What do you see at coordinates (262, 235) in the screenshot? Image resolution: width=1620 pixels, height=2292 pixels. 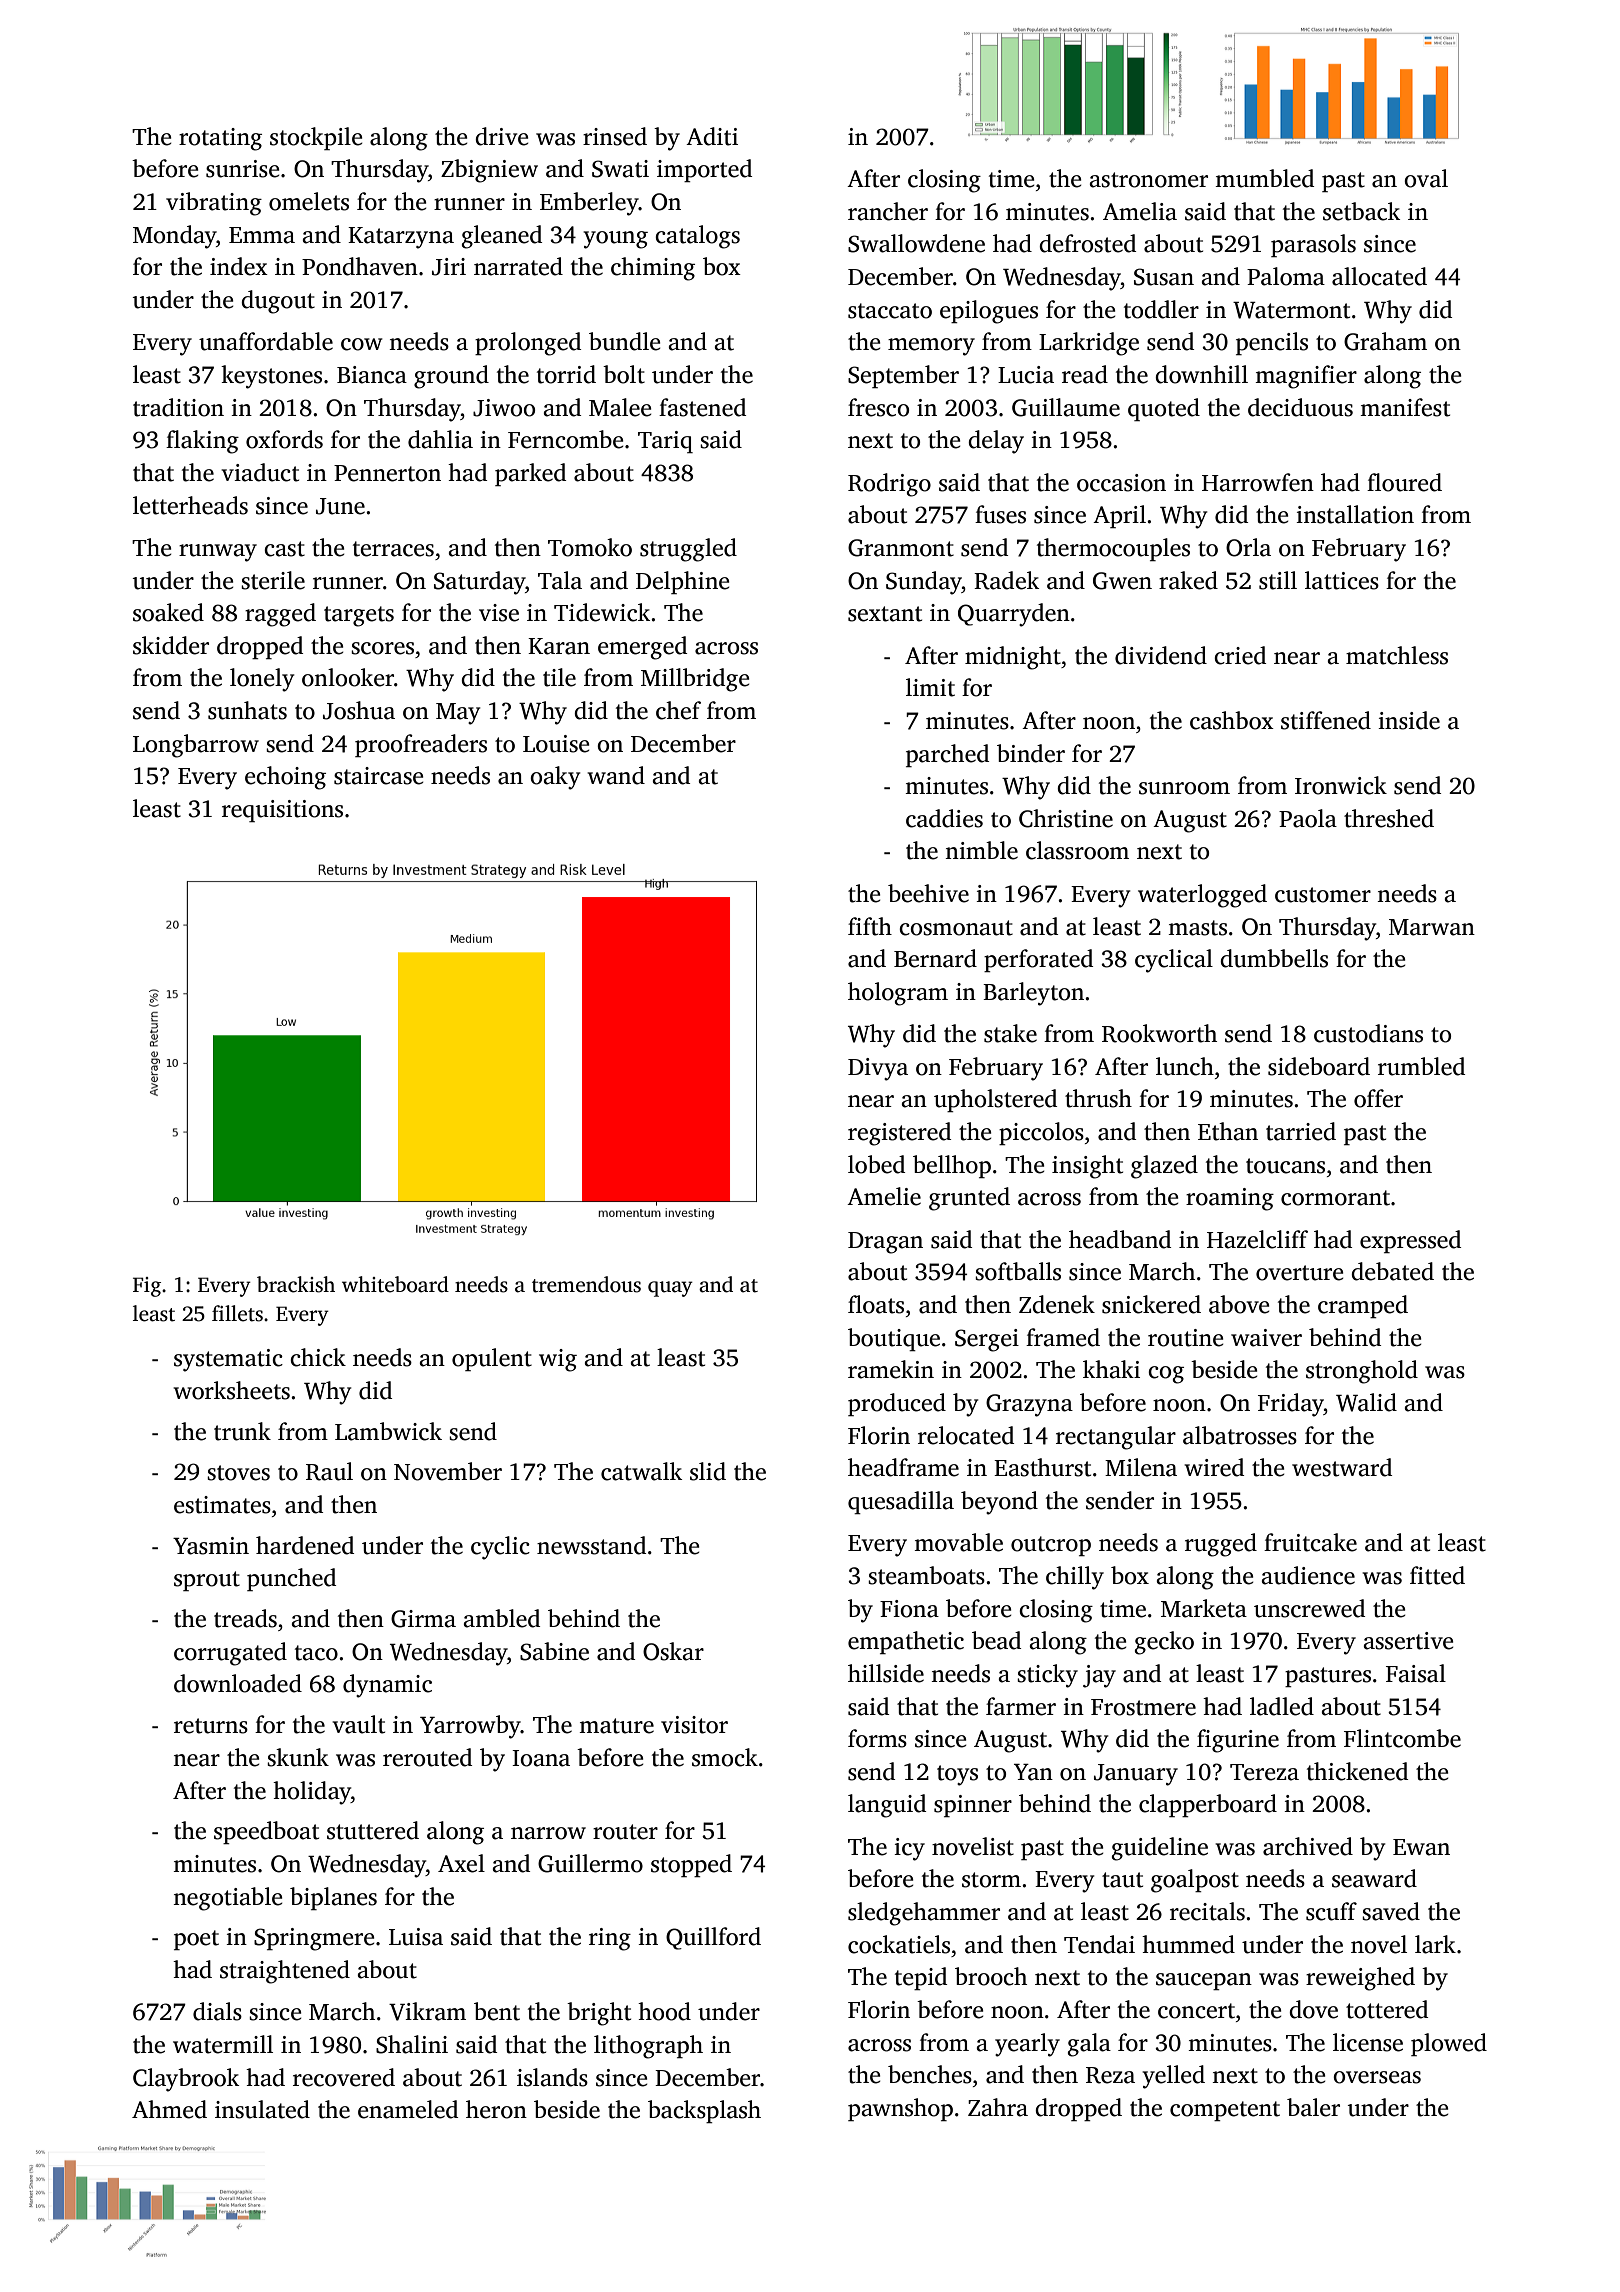 I see `Emma` at bounding box center [262, 235].
